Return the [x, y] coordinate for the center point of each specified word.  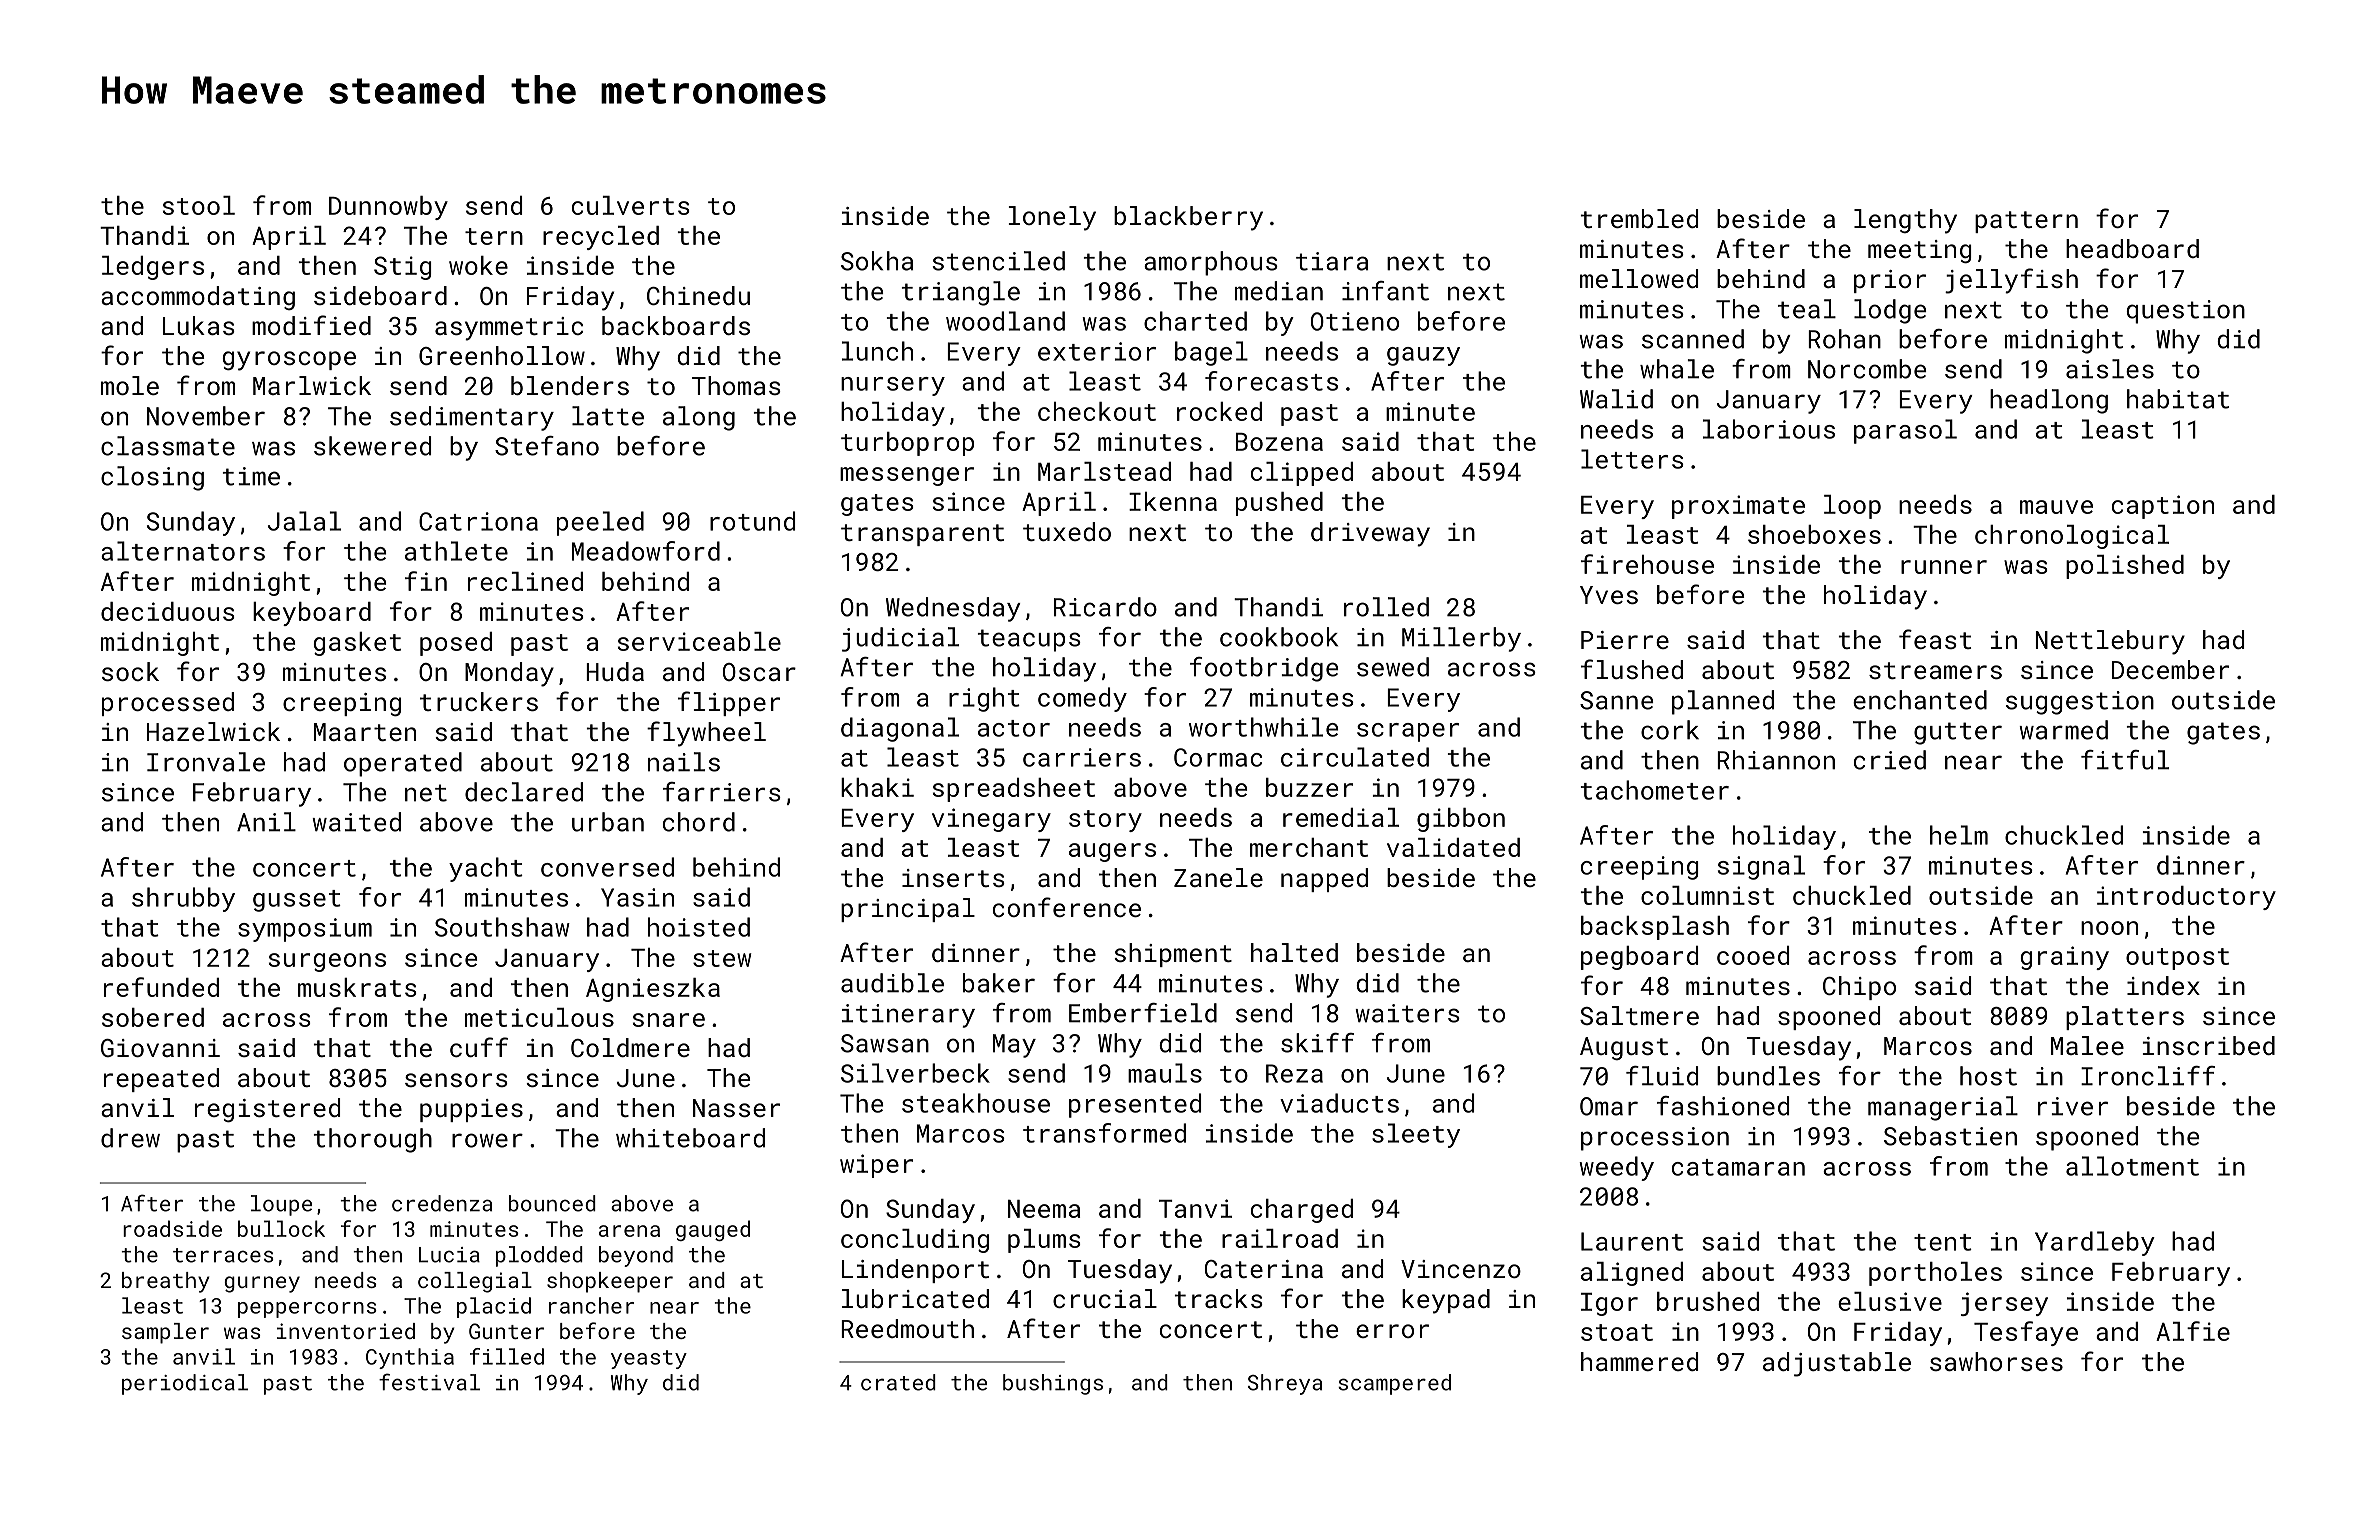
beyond [636, 1256]
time [251, 476]
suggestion [2080, 703]
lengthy [1905, 221]
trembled [1639, 218]
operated [403, 764]
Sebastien [1950, 1136]
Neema [1044, 1209]
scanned [1693, 339]
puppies [471, 1110]
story [1105, 821]
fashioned [1723, 1106]
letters [1632, 459]
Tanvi [1195, 1208]
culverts [631, 205]
